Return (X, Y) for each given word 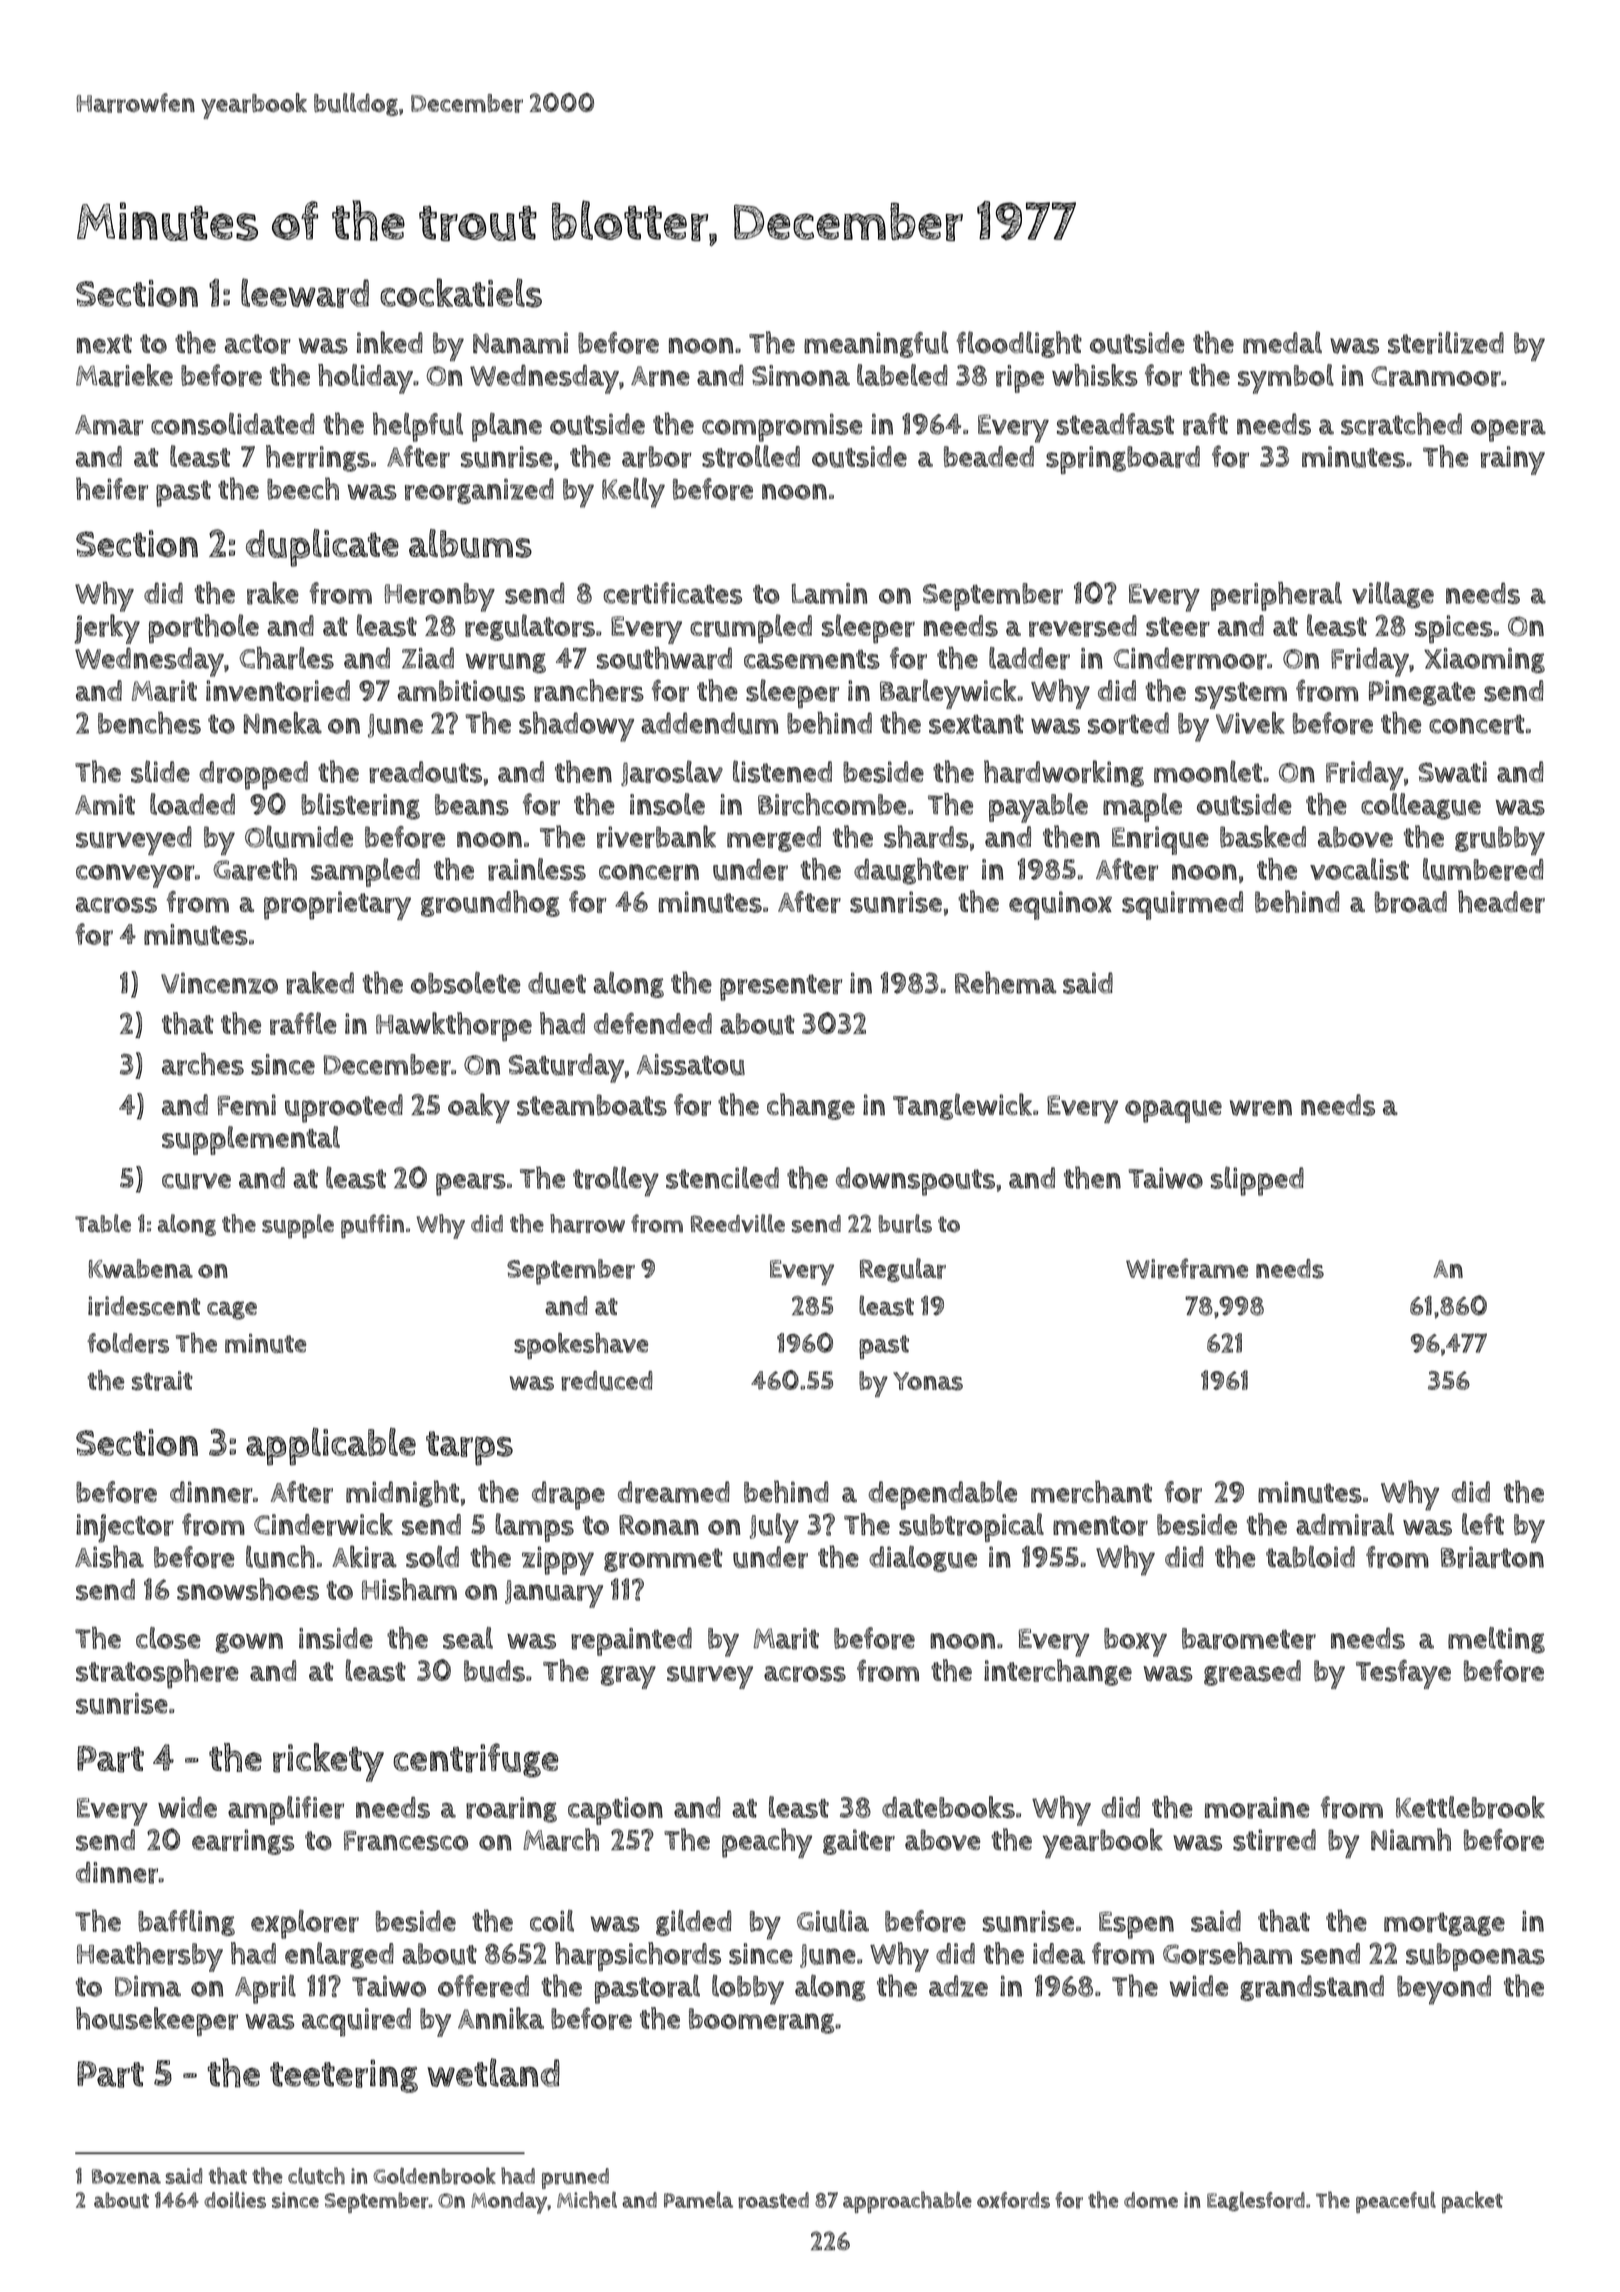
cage (232, 1310)
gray (628, 1677)
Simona (801, 375)
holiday (365, 379)
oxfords (1013, 2200)
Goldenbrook (434, 2176)
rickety (328, 1762)
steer (1178, 627)
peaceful (1396, 2202)
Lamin (829, 593)
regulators (530, 627)
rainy (1513, 460)
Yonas (928, 1381)
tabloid (1310, 1556)
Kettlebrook (1470, 1807)
